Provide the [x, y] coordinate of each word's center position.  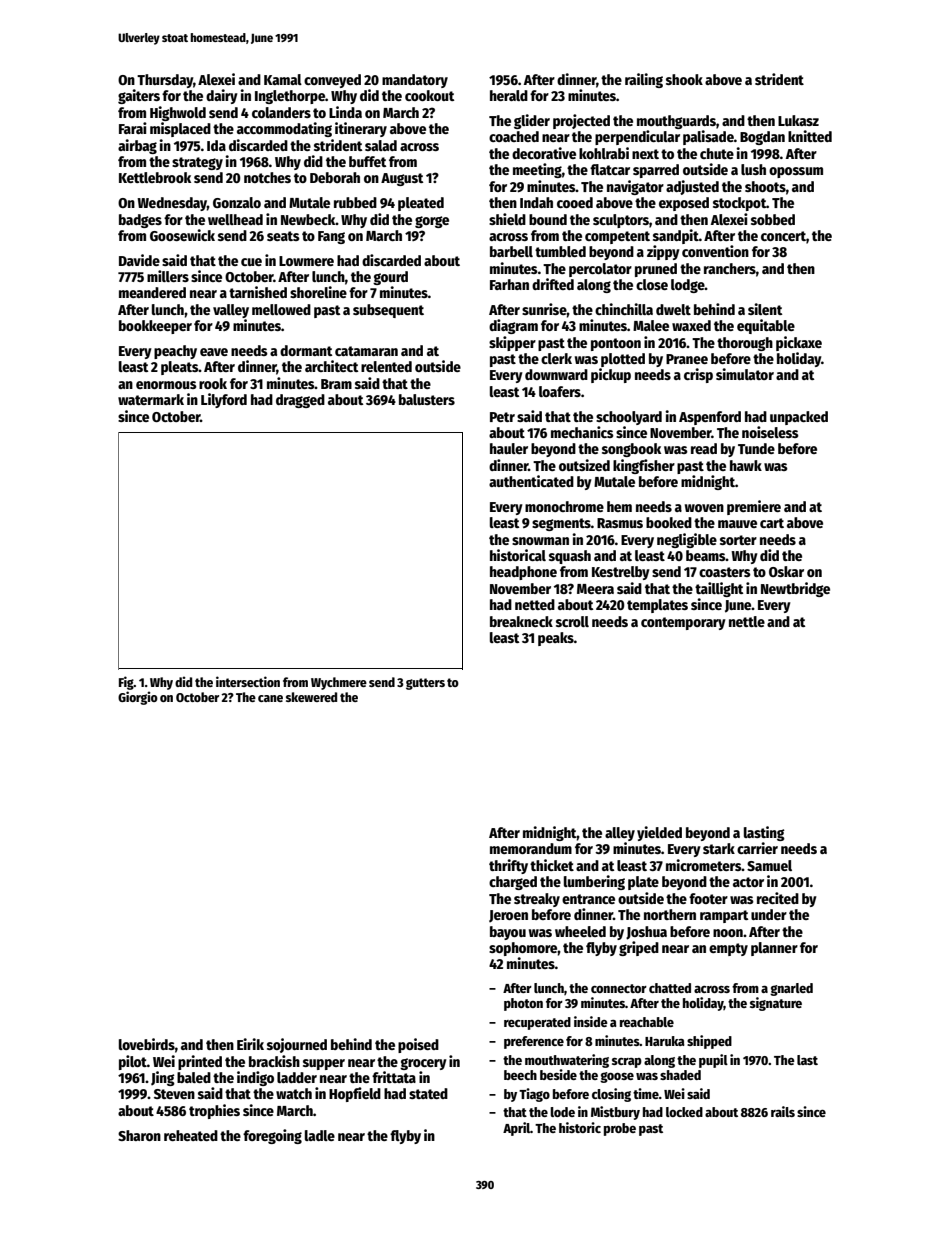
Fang [331, 237]
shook [684, 79]
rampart [724, 916]
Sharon [139, 1135]
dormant [306, 350]
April [516, 1129]
